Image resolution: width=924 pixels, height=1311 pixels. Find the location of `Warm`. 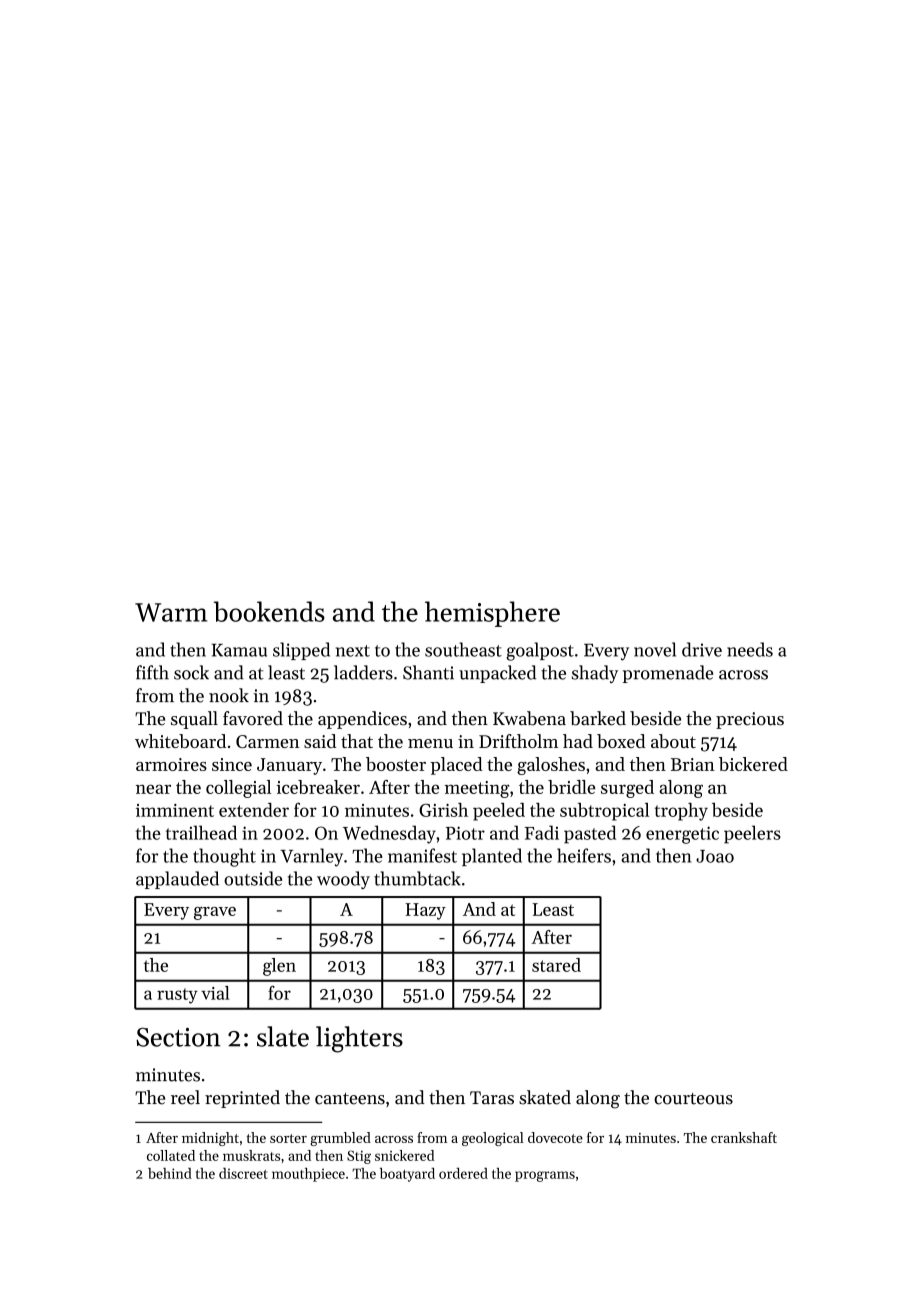

Warm is located at coordinates (171, 612).
